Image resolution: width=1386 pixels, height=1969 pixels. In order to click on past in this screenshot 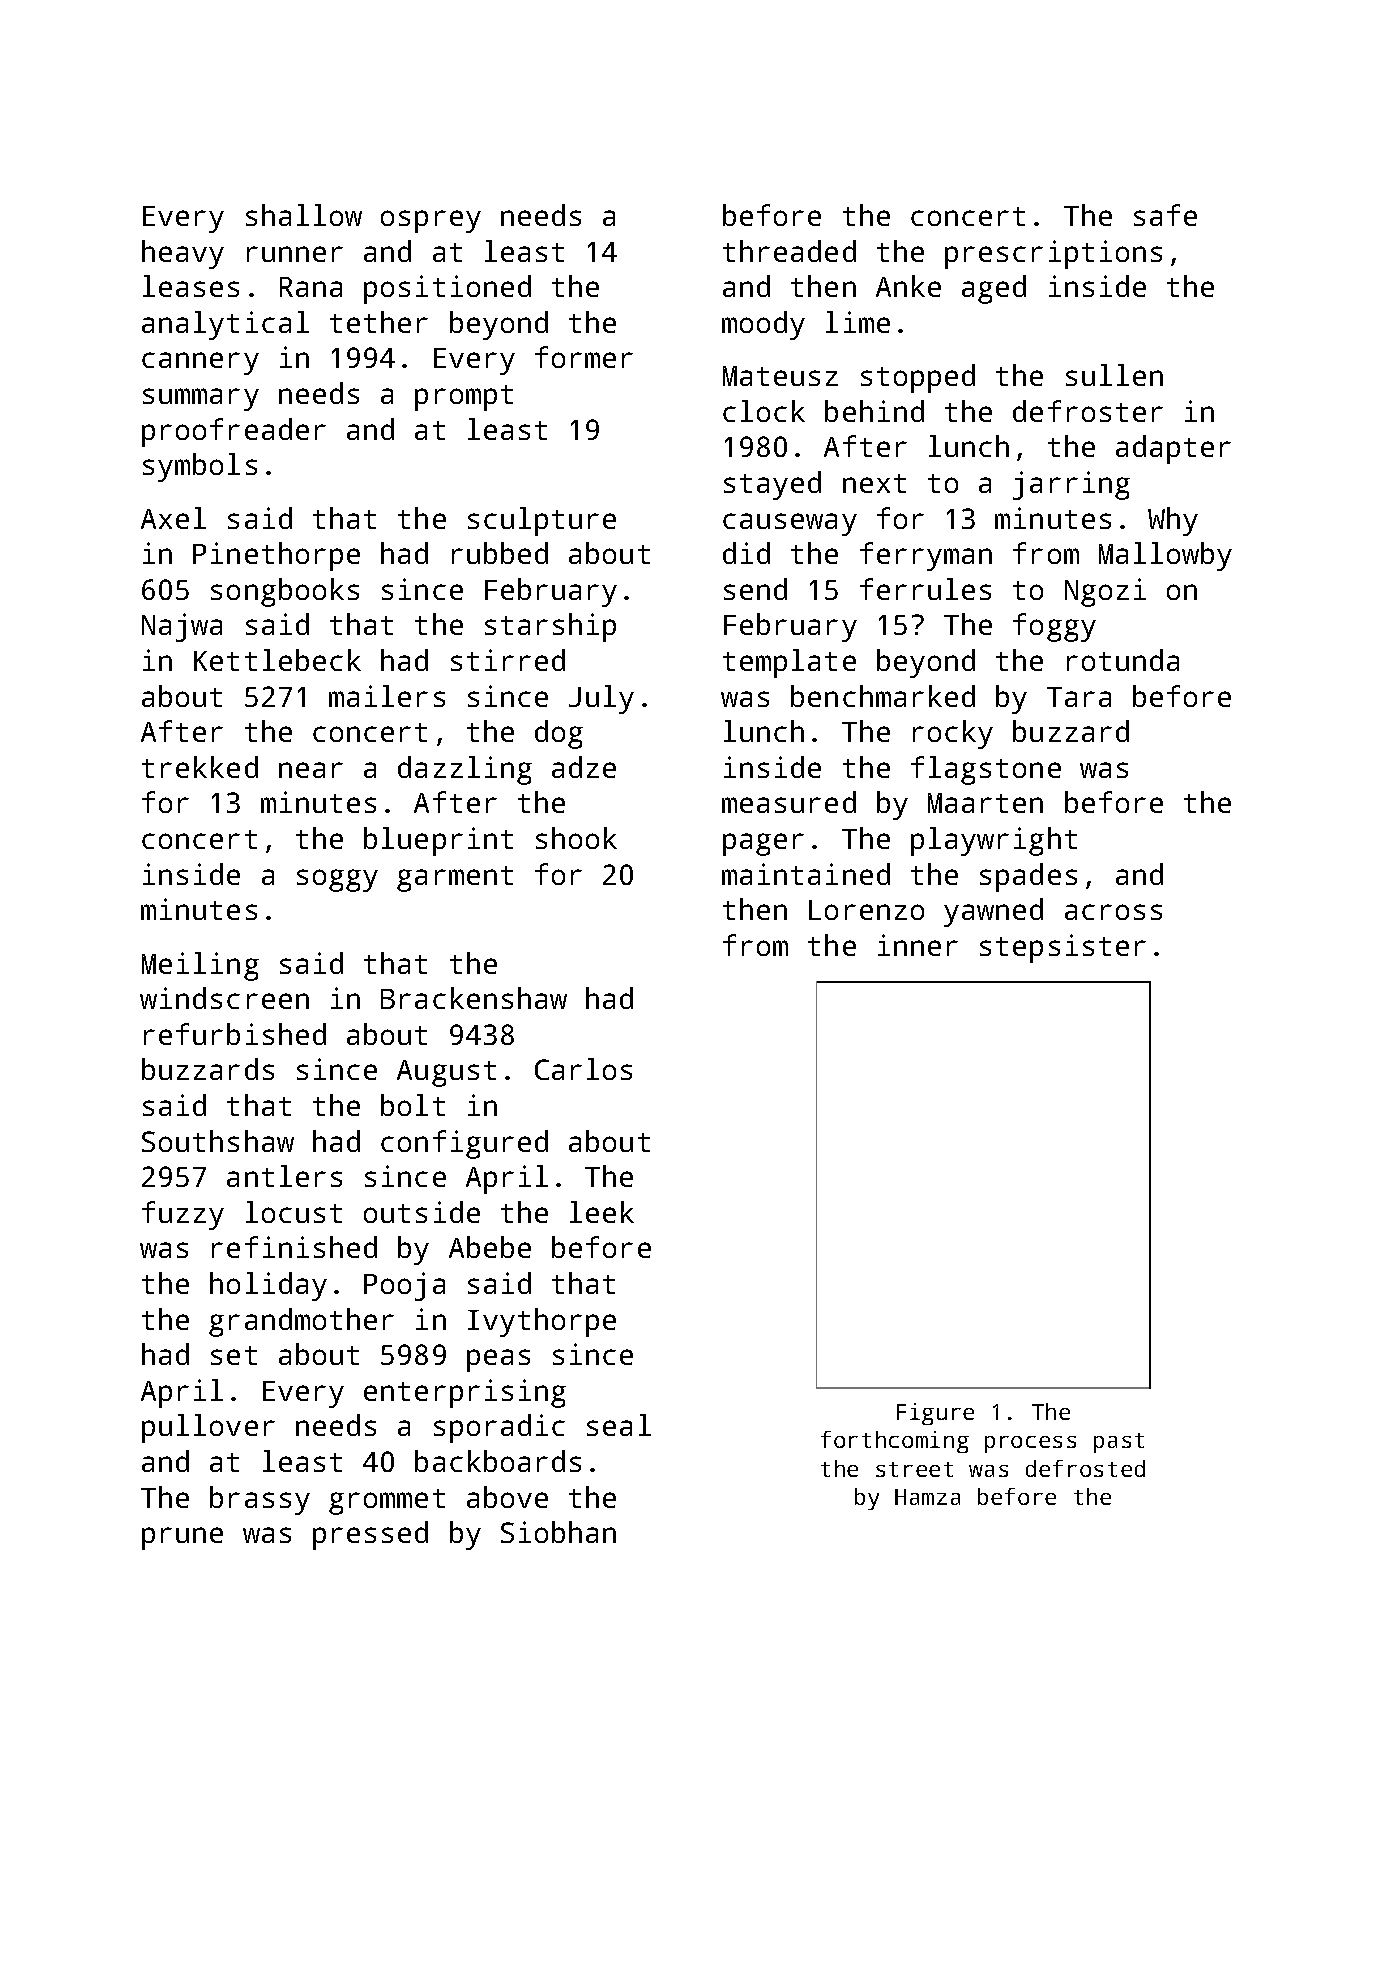, I will do `click(1119, 1443)`.
